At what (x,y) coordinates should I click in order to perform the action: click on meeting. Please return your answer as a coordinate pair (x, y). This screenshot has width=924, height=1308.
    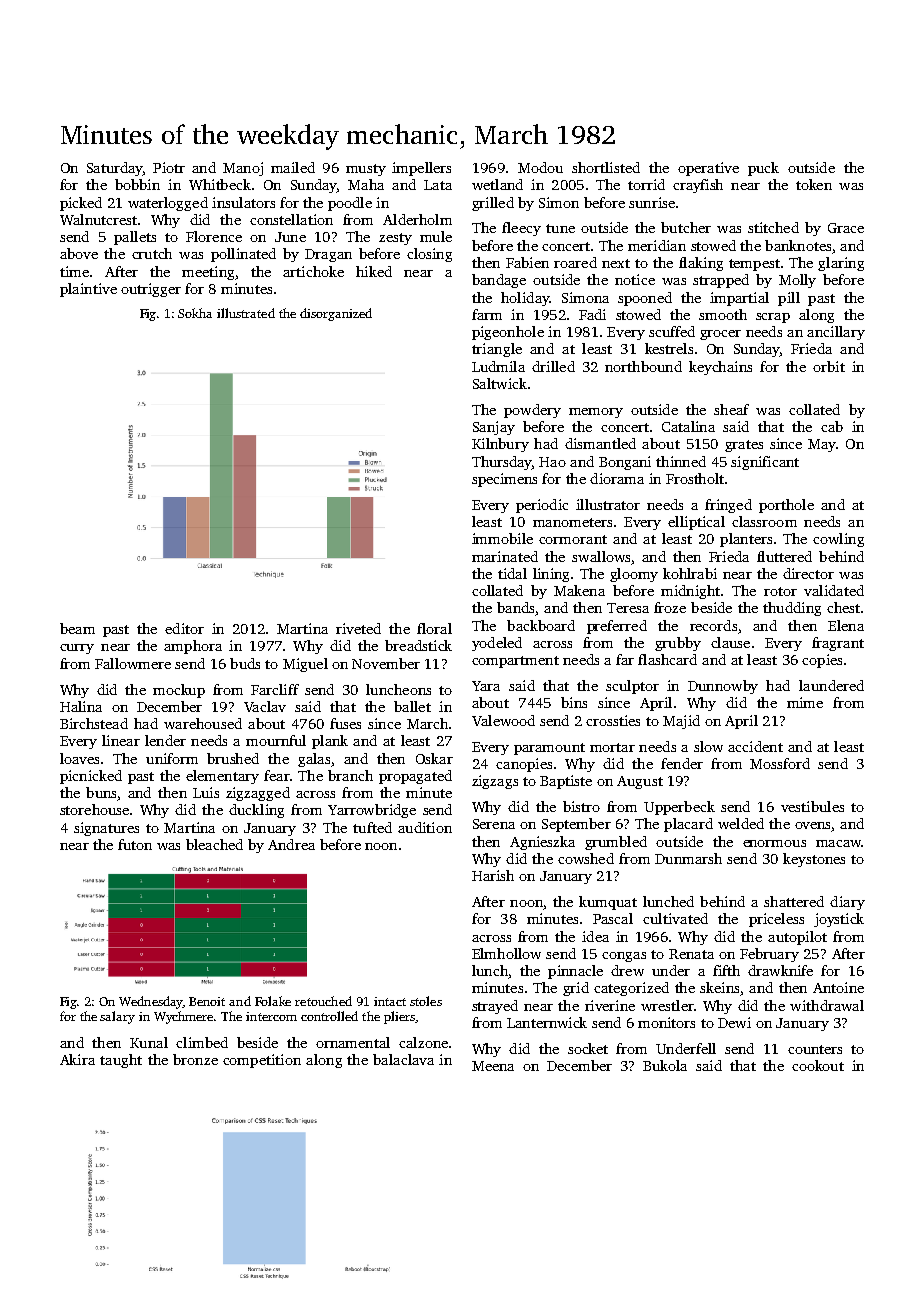
    Looking at the image, I should click on (208, 273).
